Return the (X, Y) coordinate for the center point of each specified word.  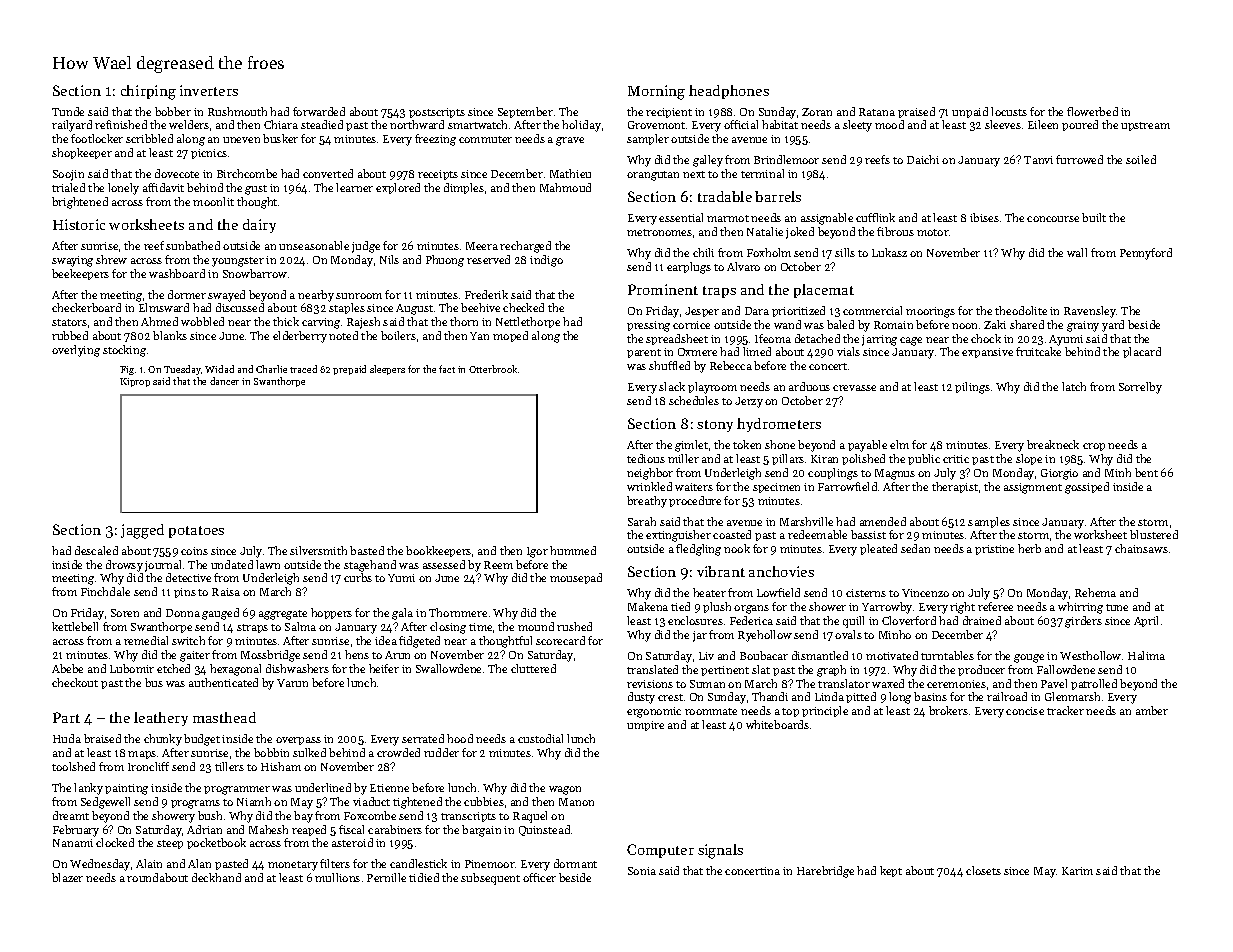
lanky (88, 789)
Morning (656, 92)
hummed (573, 550)
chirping (148, 92)
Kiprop (135, 382)
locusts (1009, 111)
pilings (972, 388)
